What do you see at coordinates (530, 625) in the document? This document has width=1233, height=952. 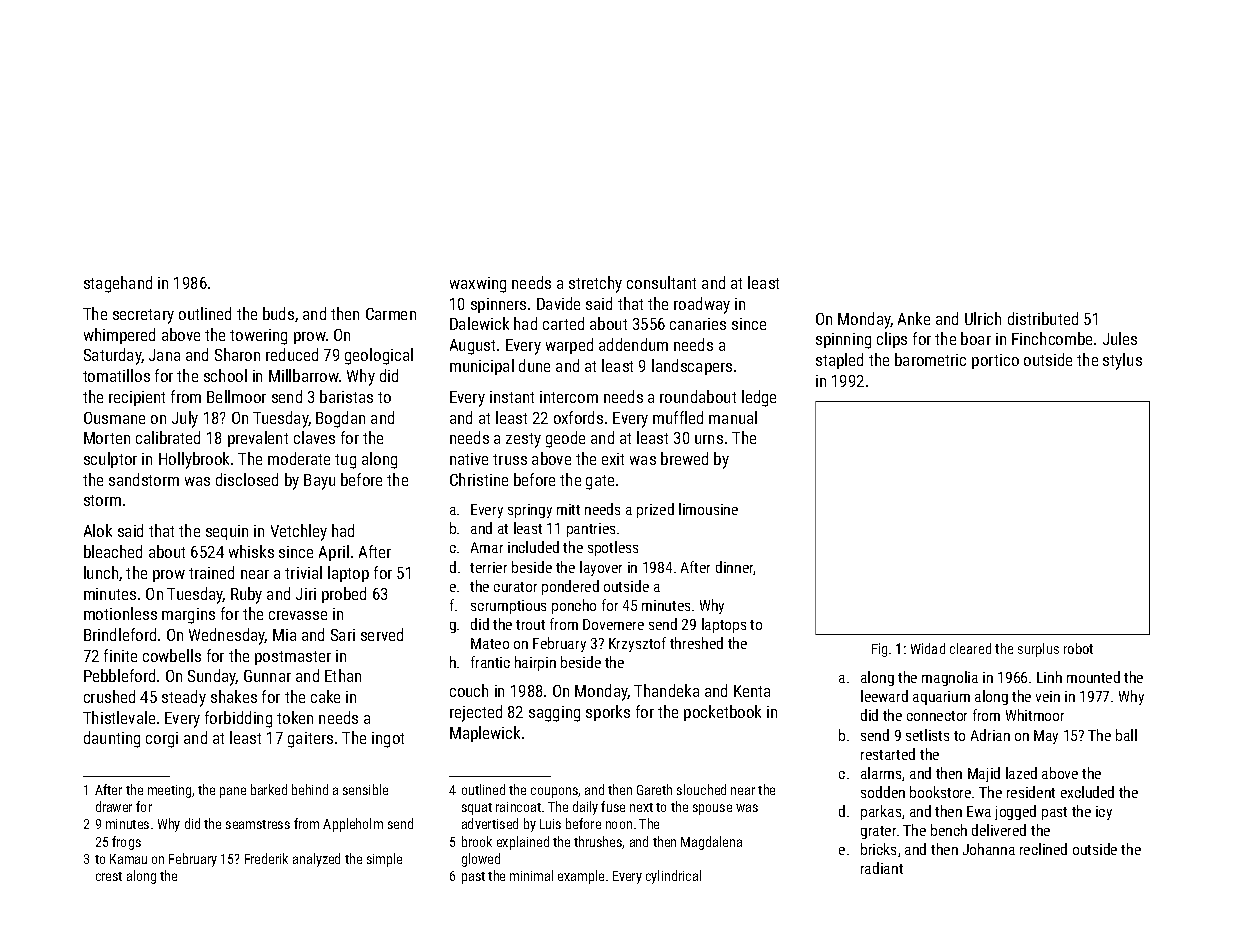 I see `trout` at bounding box center [530, 625].
